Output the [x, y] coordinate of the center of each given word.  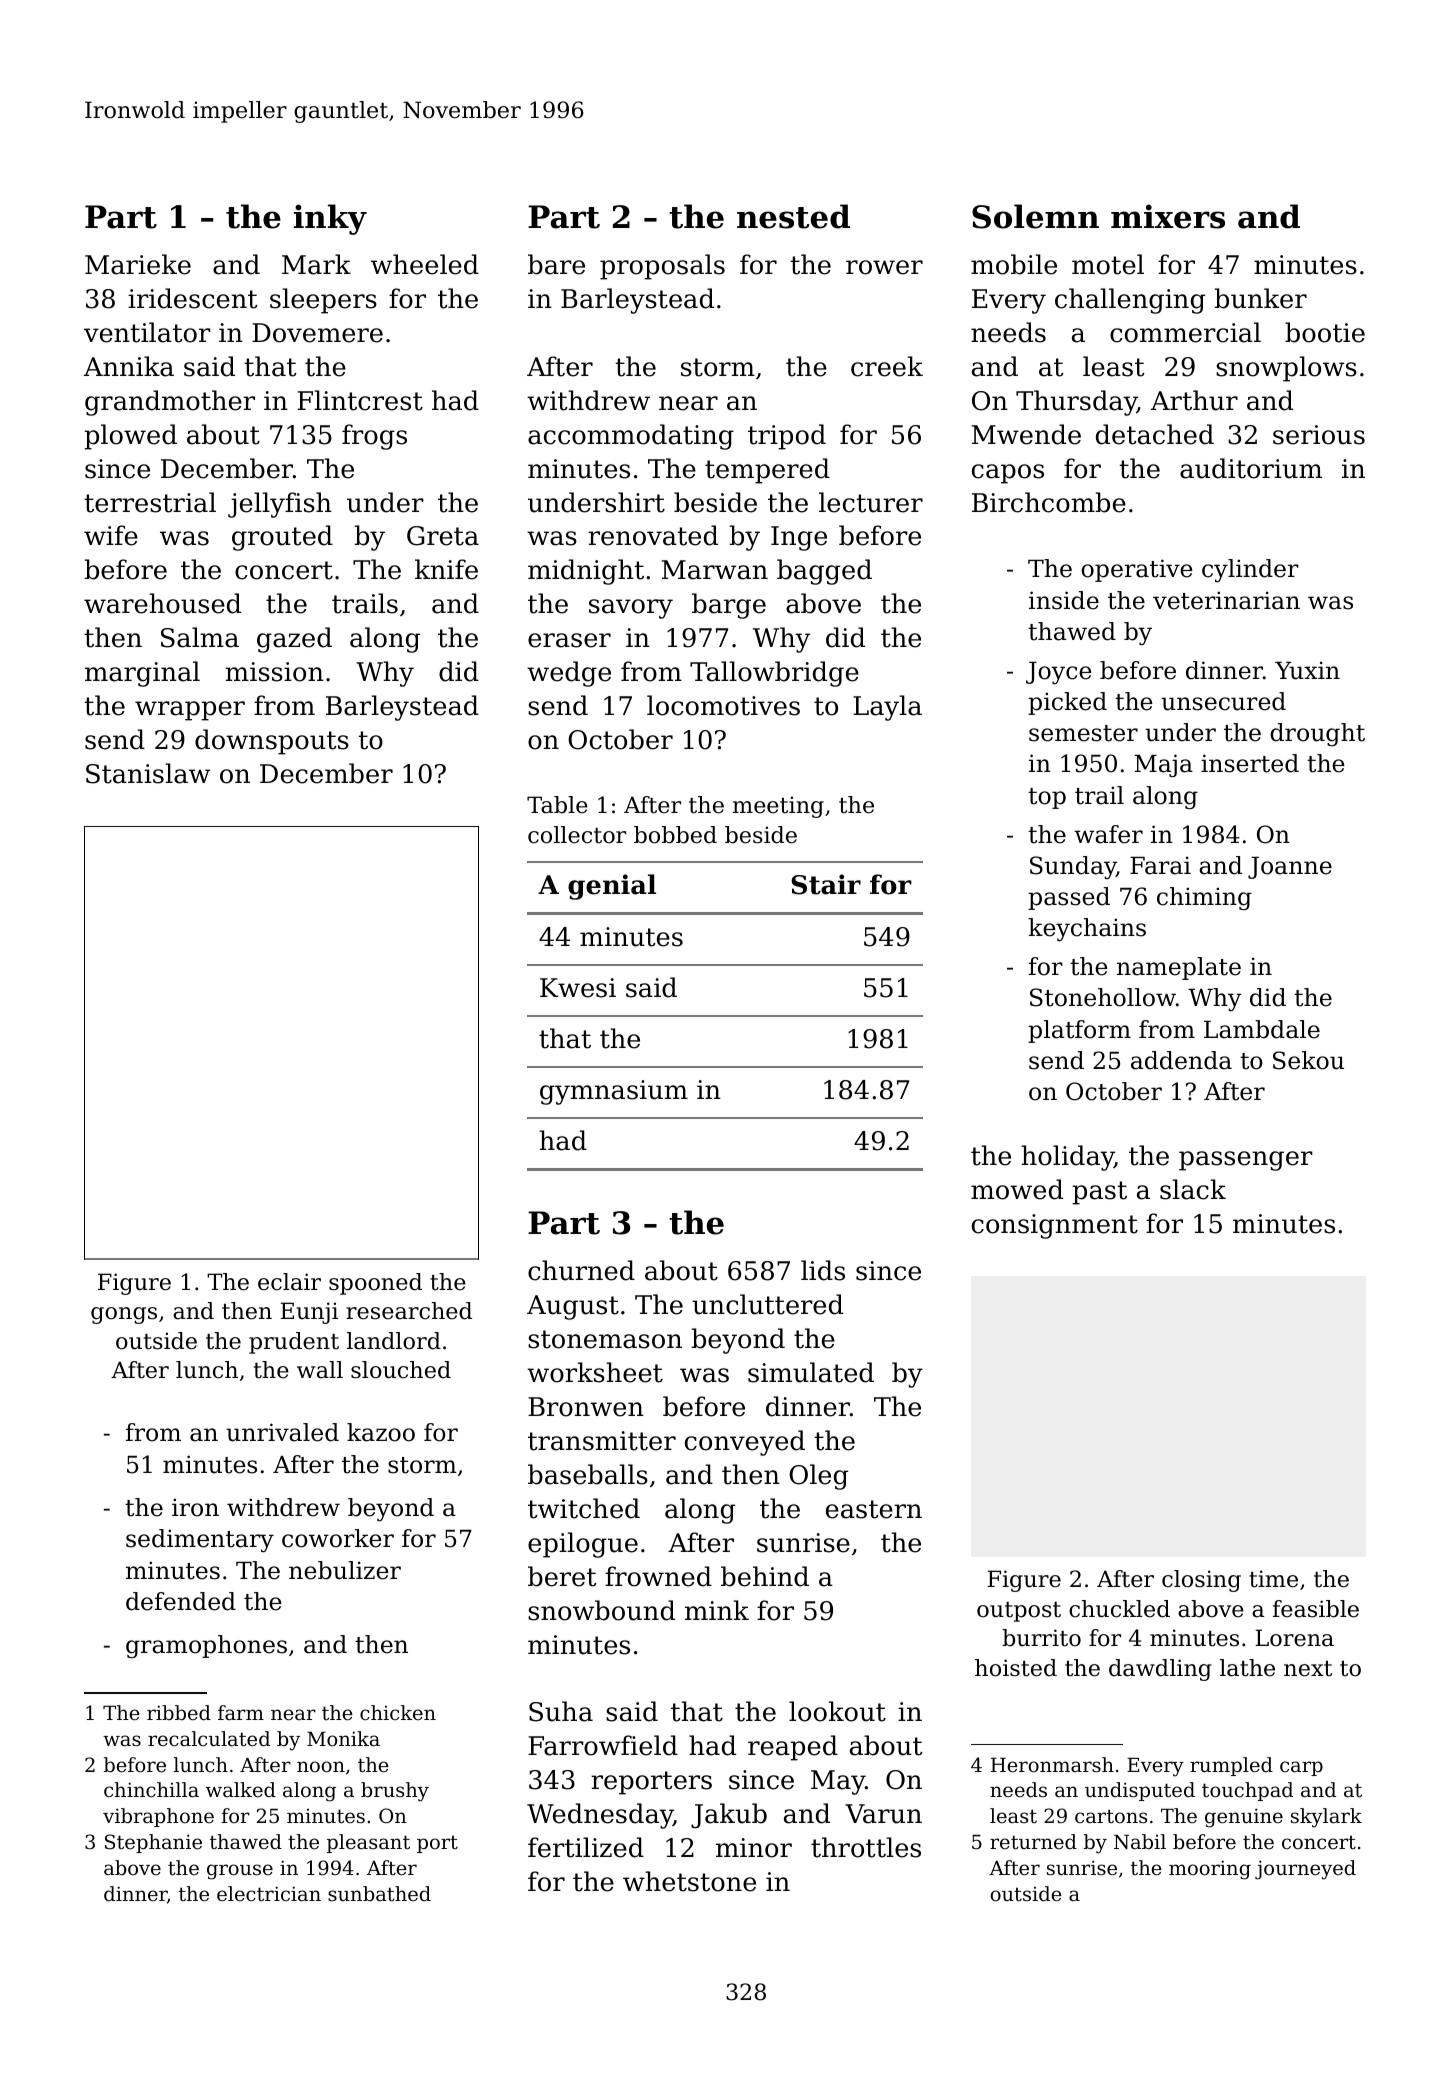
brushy [395, 1792]
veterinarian [1226, 600]
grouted [282, 538]
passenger [1246, 1161]
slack [1193, 1189]
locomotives [723, 705]
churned [581, 1270]
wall [320, 1370]
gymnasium [614, 1092]
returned [1033, 1842]
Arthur [1194, 400]
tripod [787, 437]
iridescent [193, 298]
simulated [811, 1372]
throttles [866, 1847]
